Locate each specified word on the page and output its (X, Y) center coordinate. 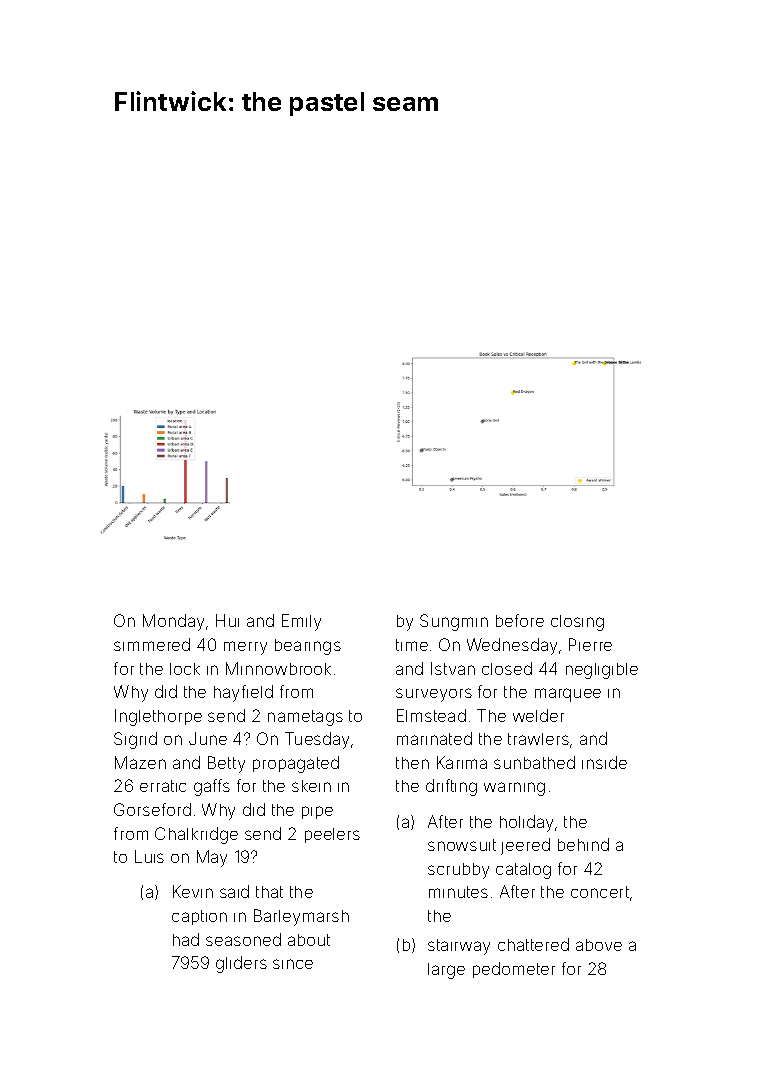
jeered (525, 846)
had (186, 939)
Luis (149, 856)
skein (311, 786)
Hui (227, 620)
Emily (301, 622)
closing (577, 623)
